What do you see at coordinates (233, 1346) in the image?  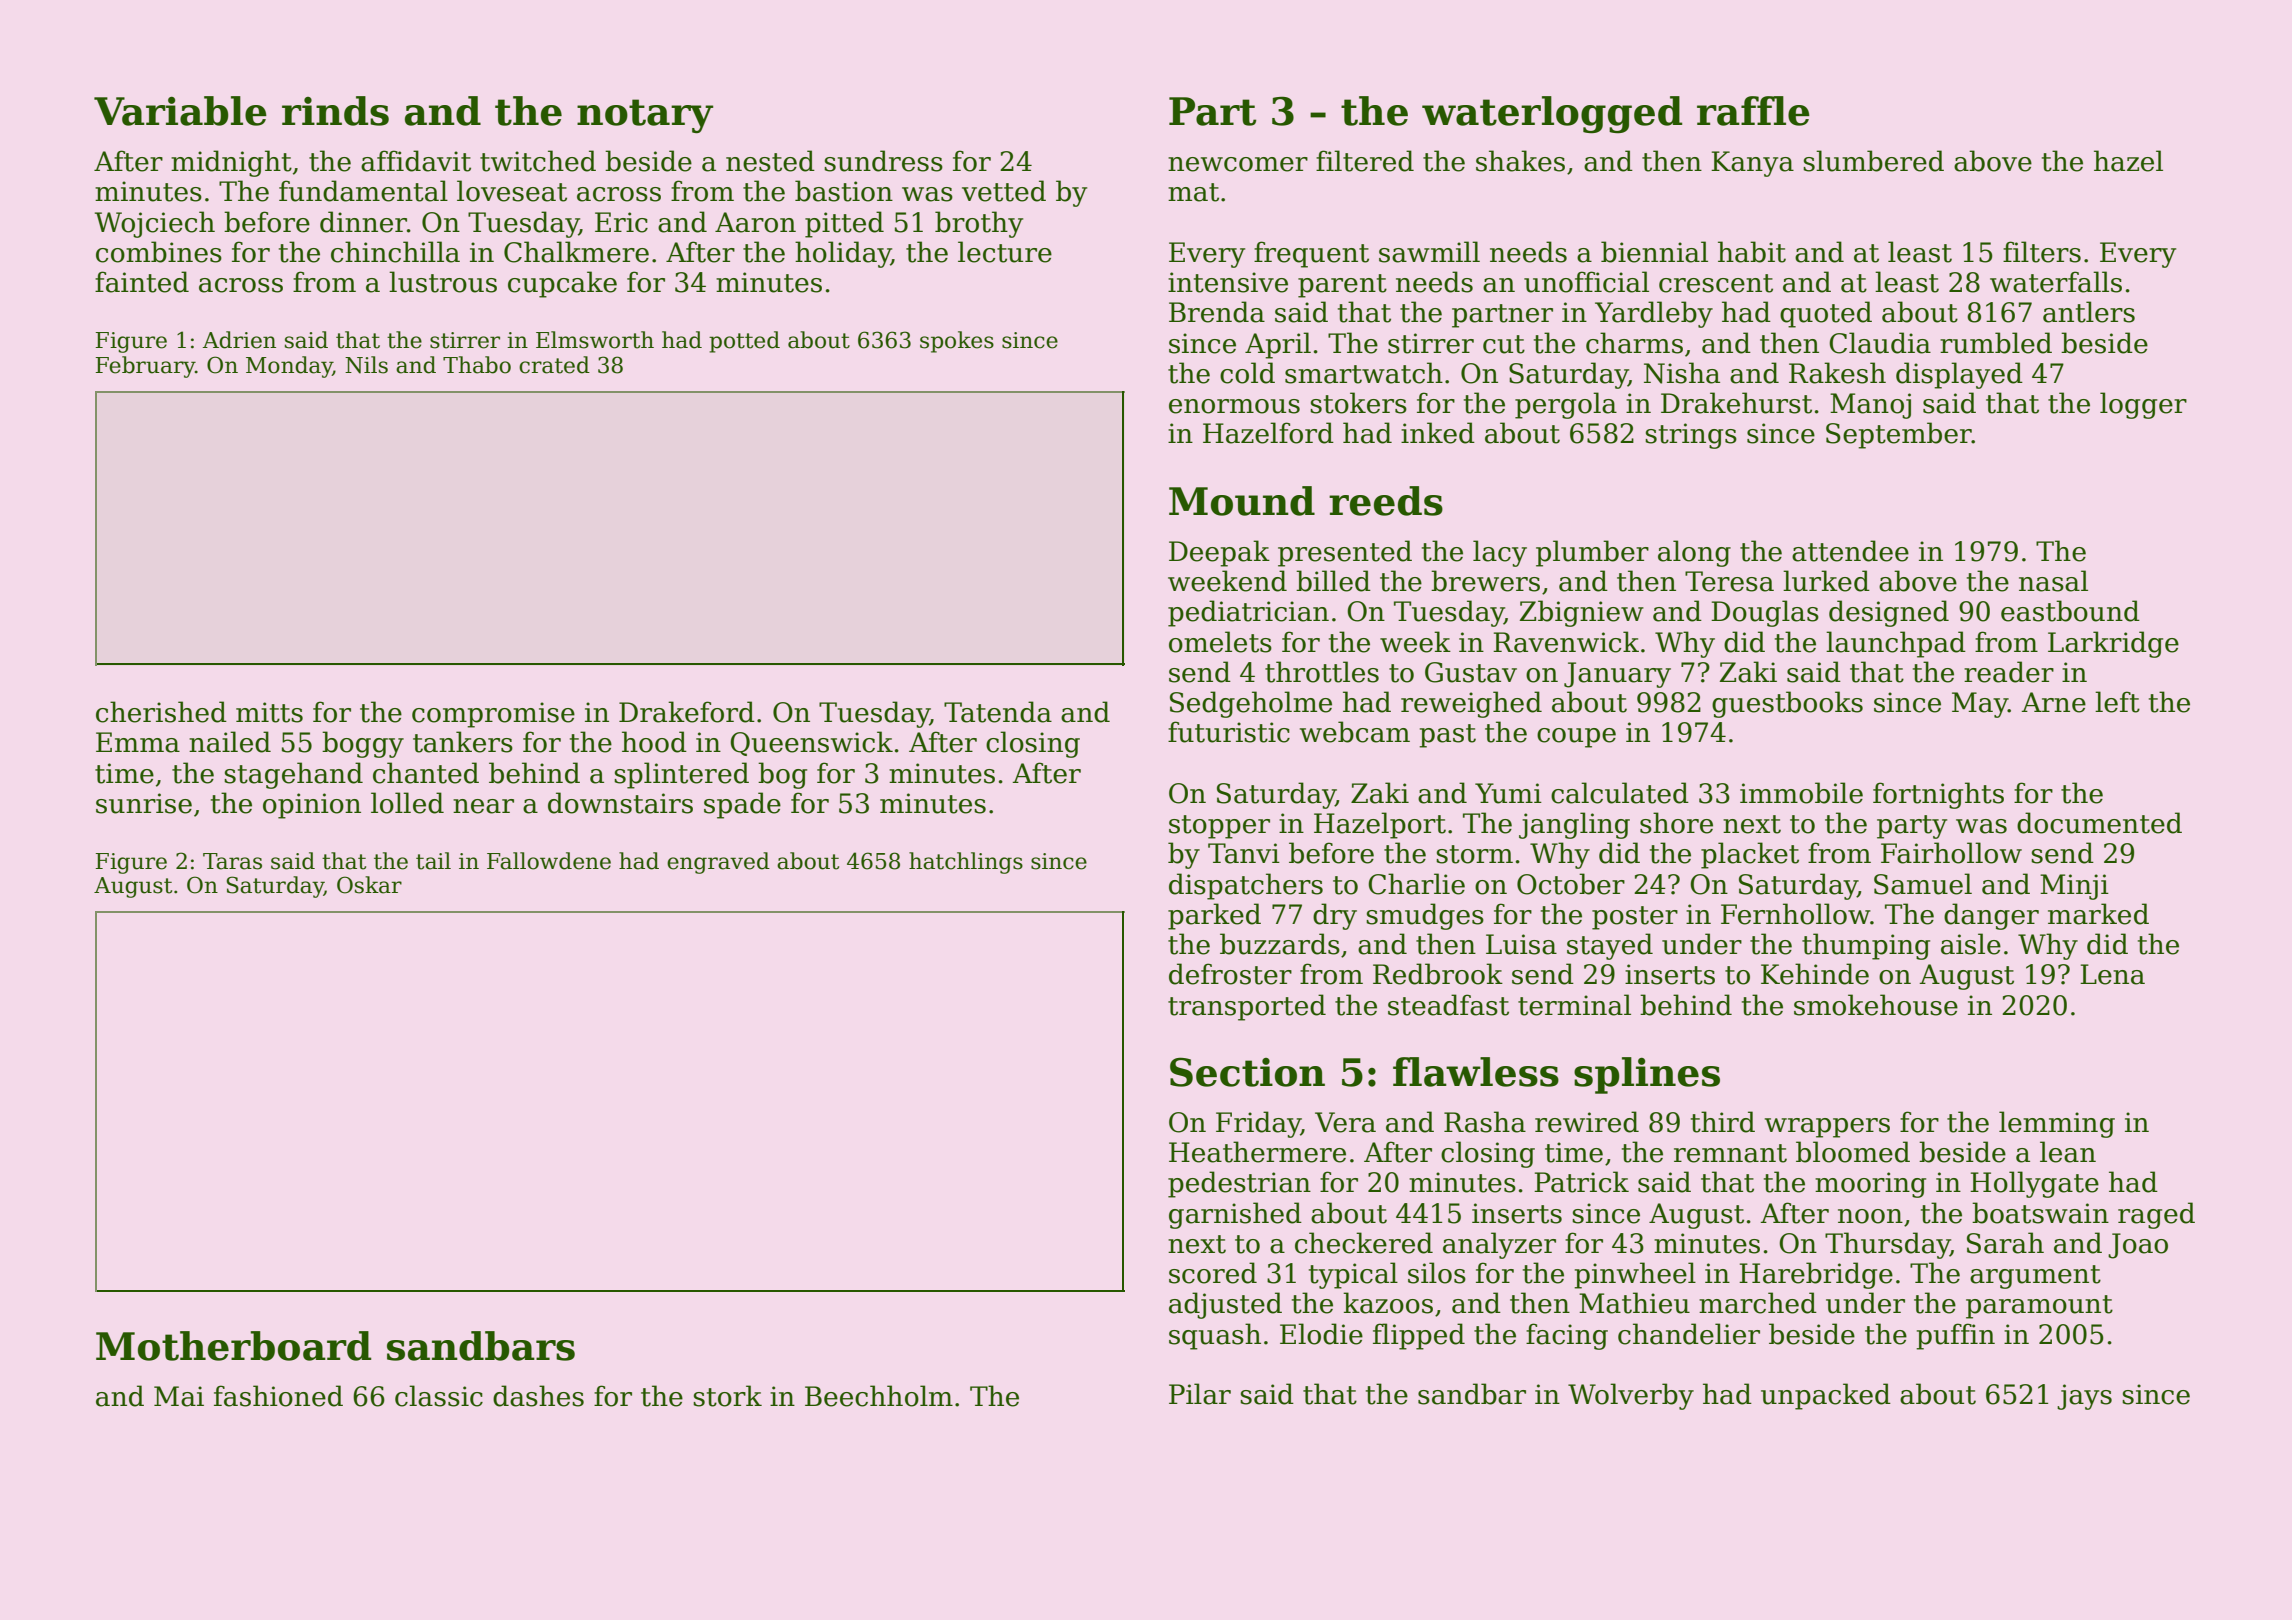 I see `Motherboard` at bounding box center [233, 1346].
